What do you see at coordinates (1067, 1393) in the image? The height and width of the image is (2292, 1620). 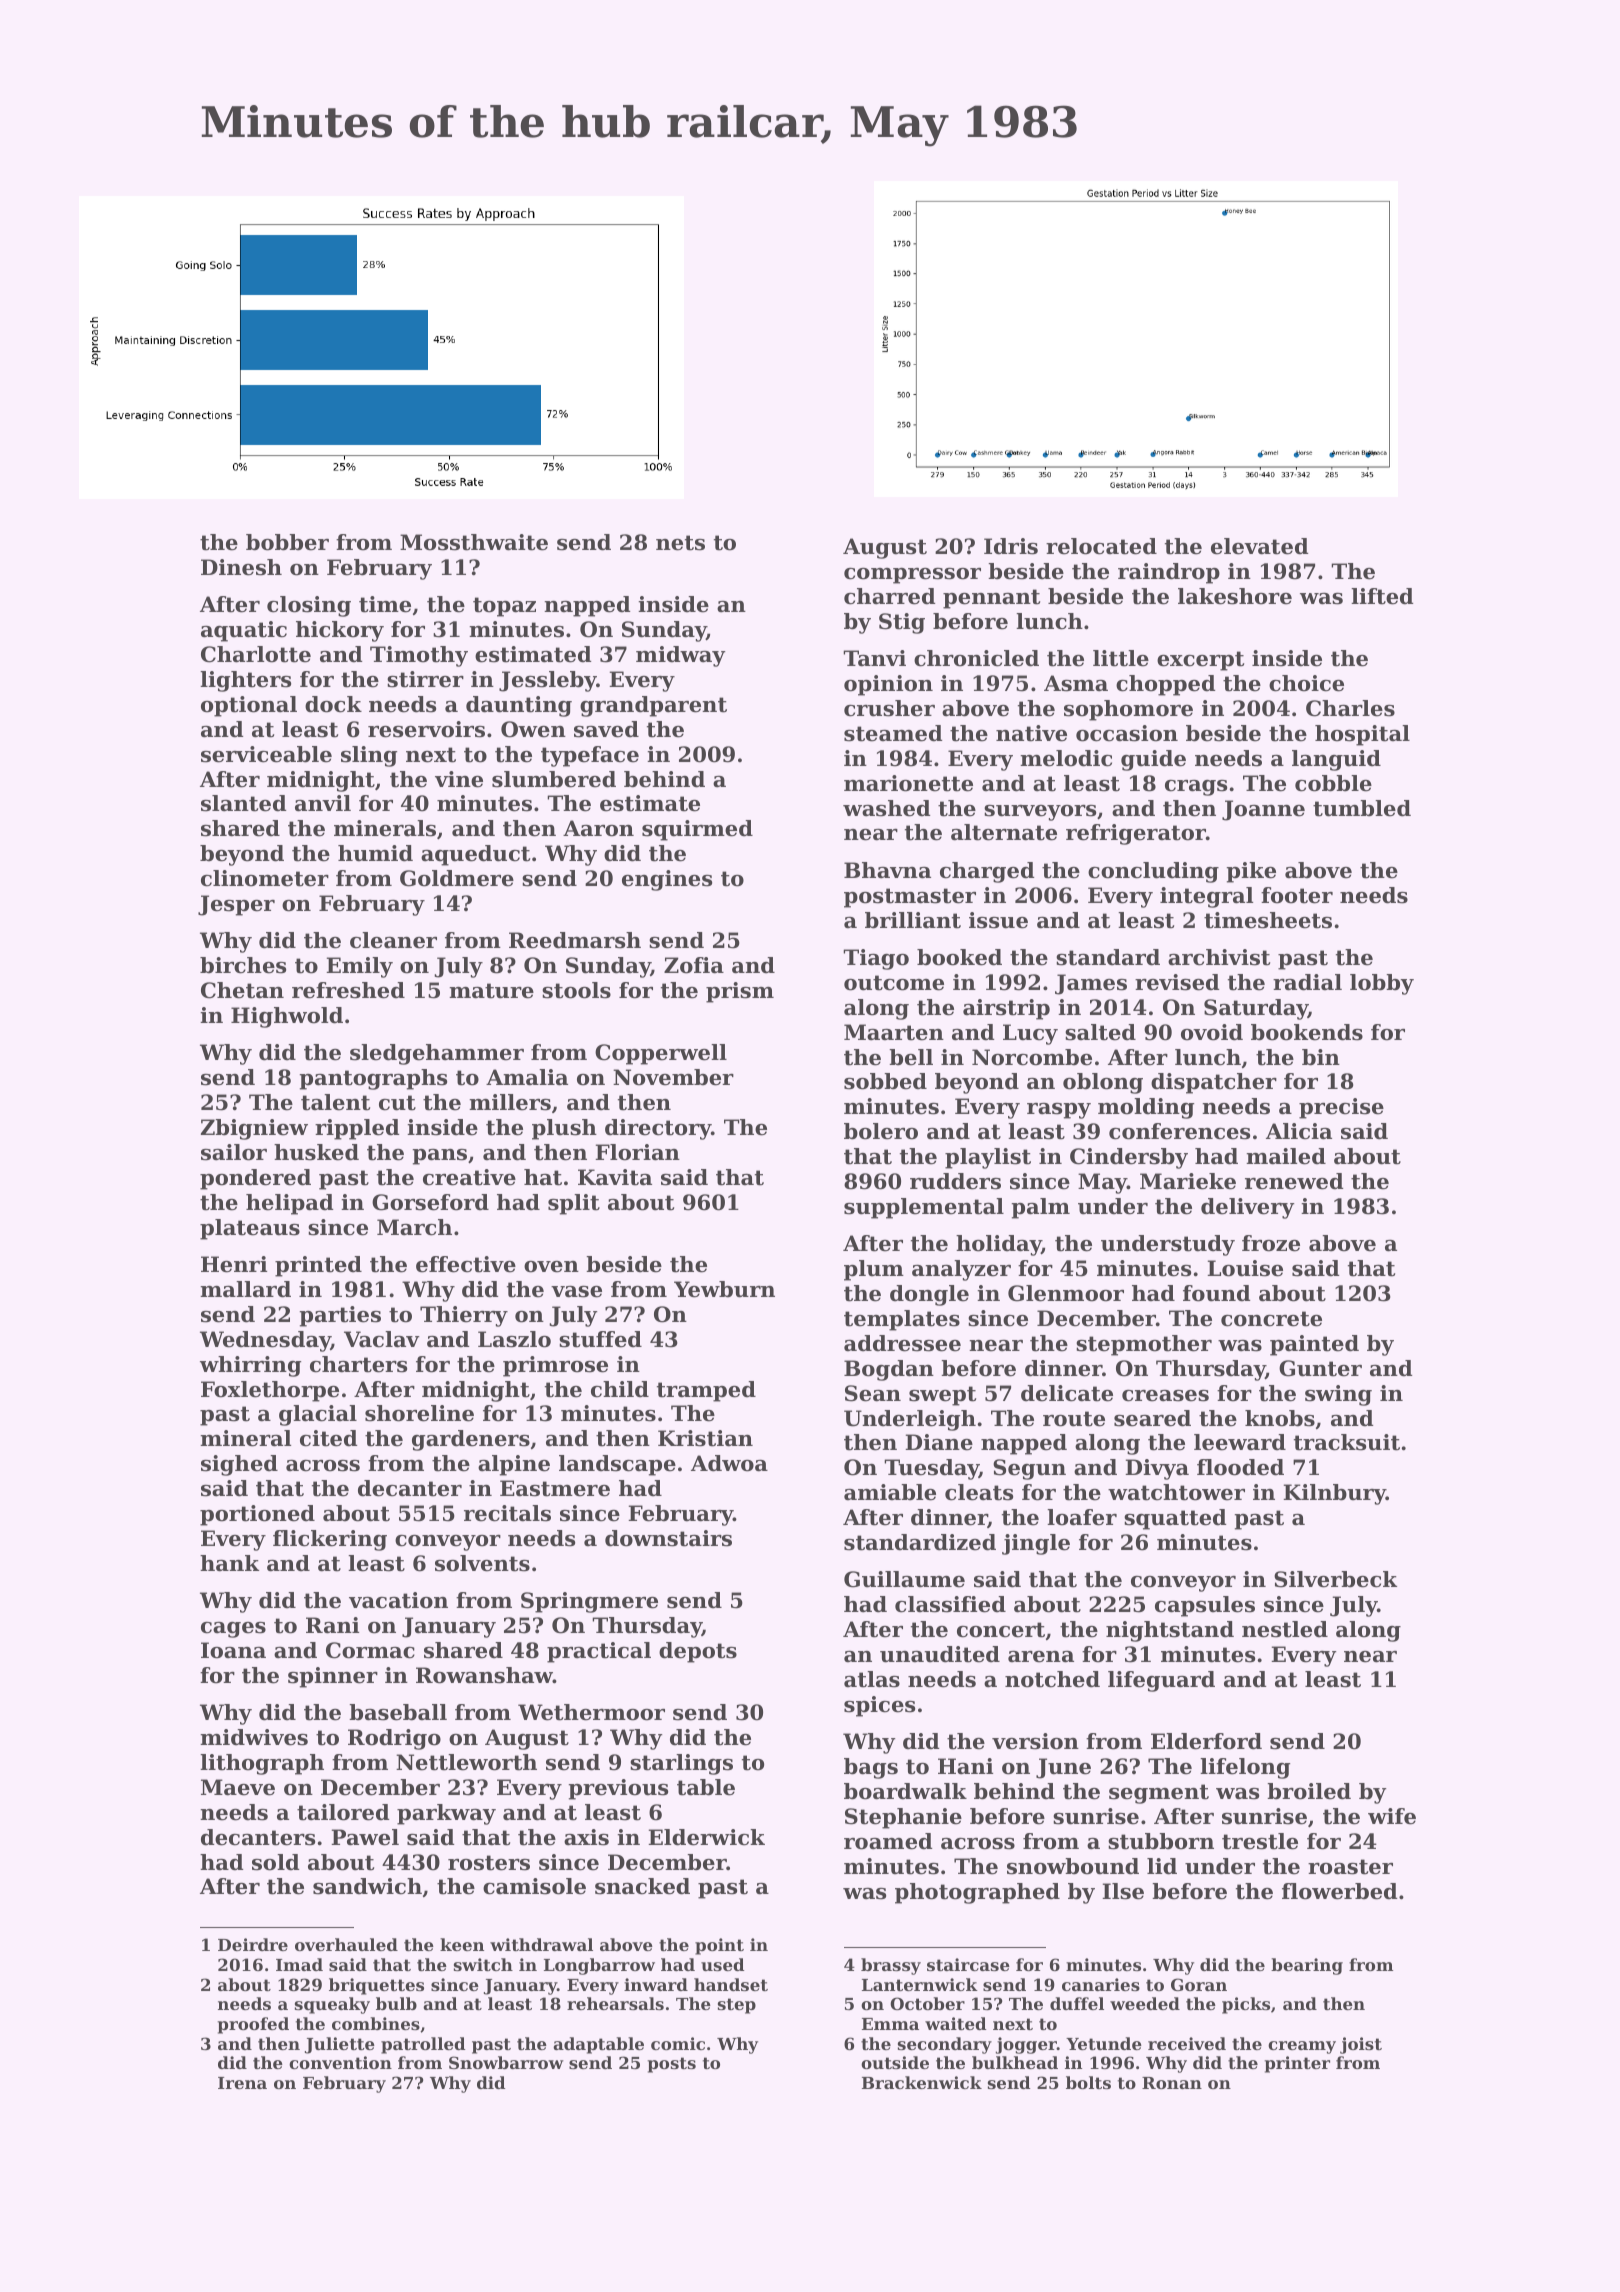 I see `delicate` at bounding box center [1067, 1393].
